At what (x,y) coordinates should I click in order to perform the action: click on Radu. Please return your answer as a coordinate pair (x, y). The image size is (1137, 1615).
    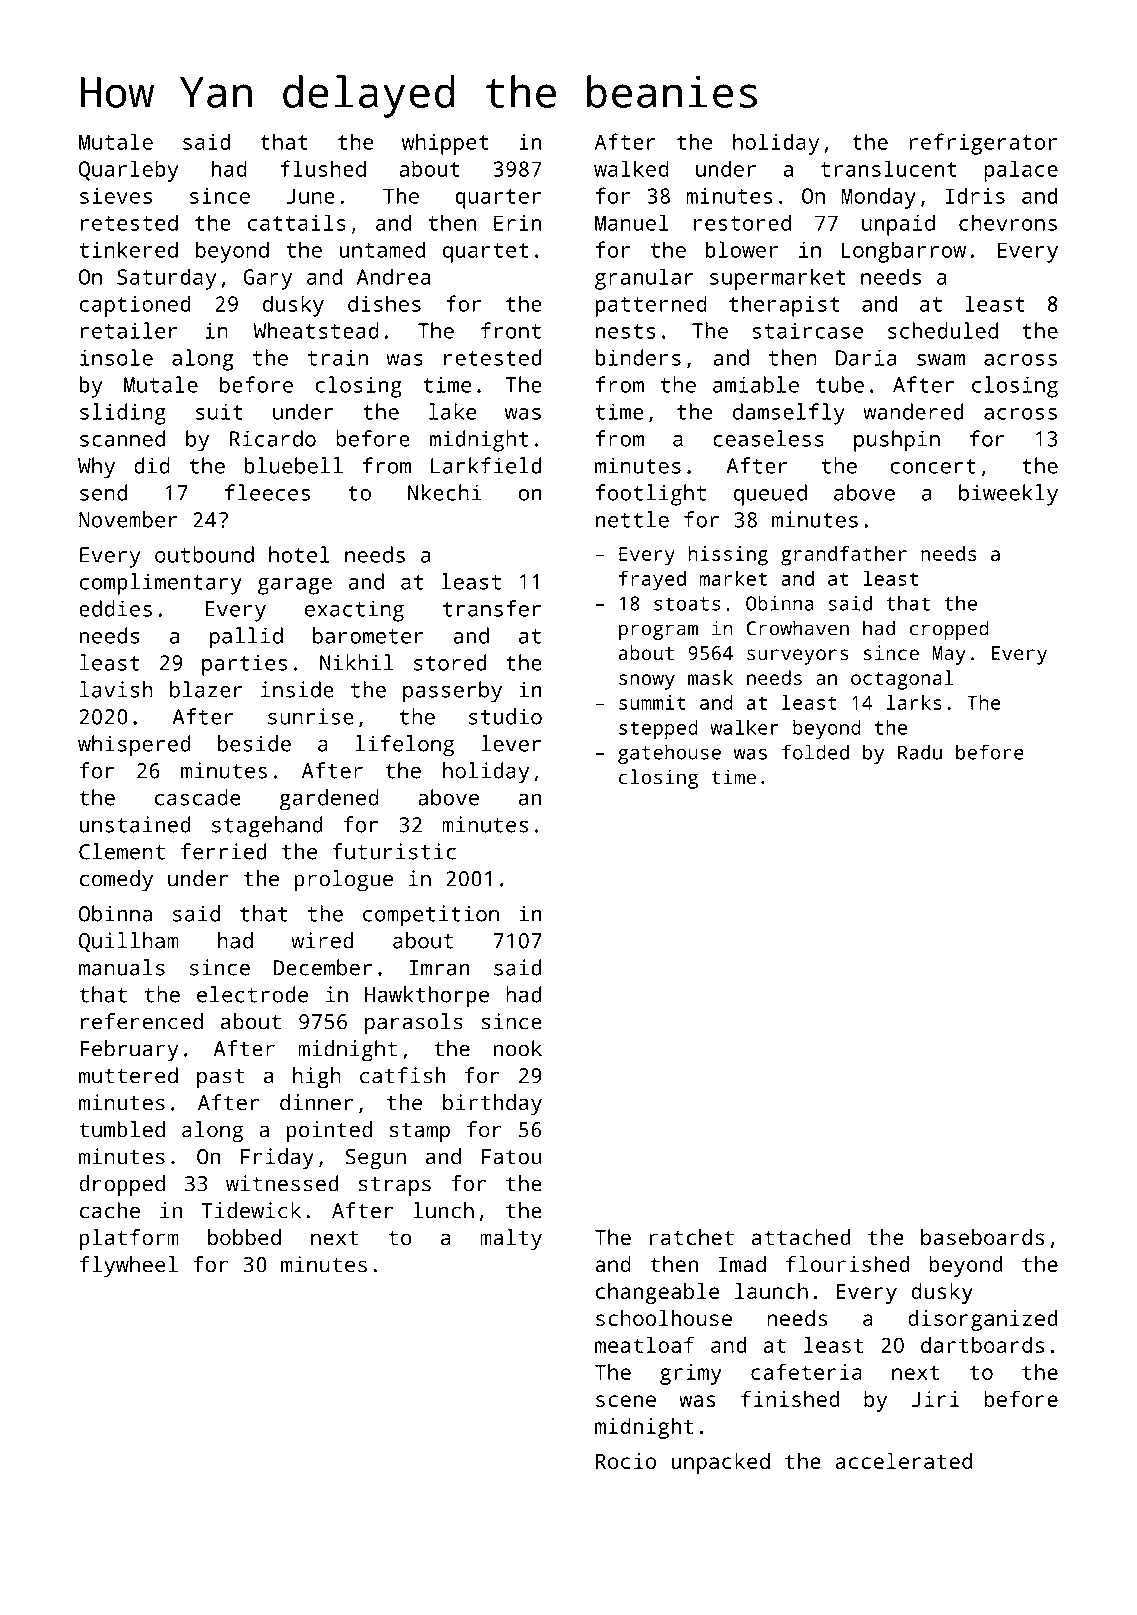
    Looking at the image, I should click on (920, 752).
